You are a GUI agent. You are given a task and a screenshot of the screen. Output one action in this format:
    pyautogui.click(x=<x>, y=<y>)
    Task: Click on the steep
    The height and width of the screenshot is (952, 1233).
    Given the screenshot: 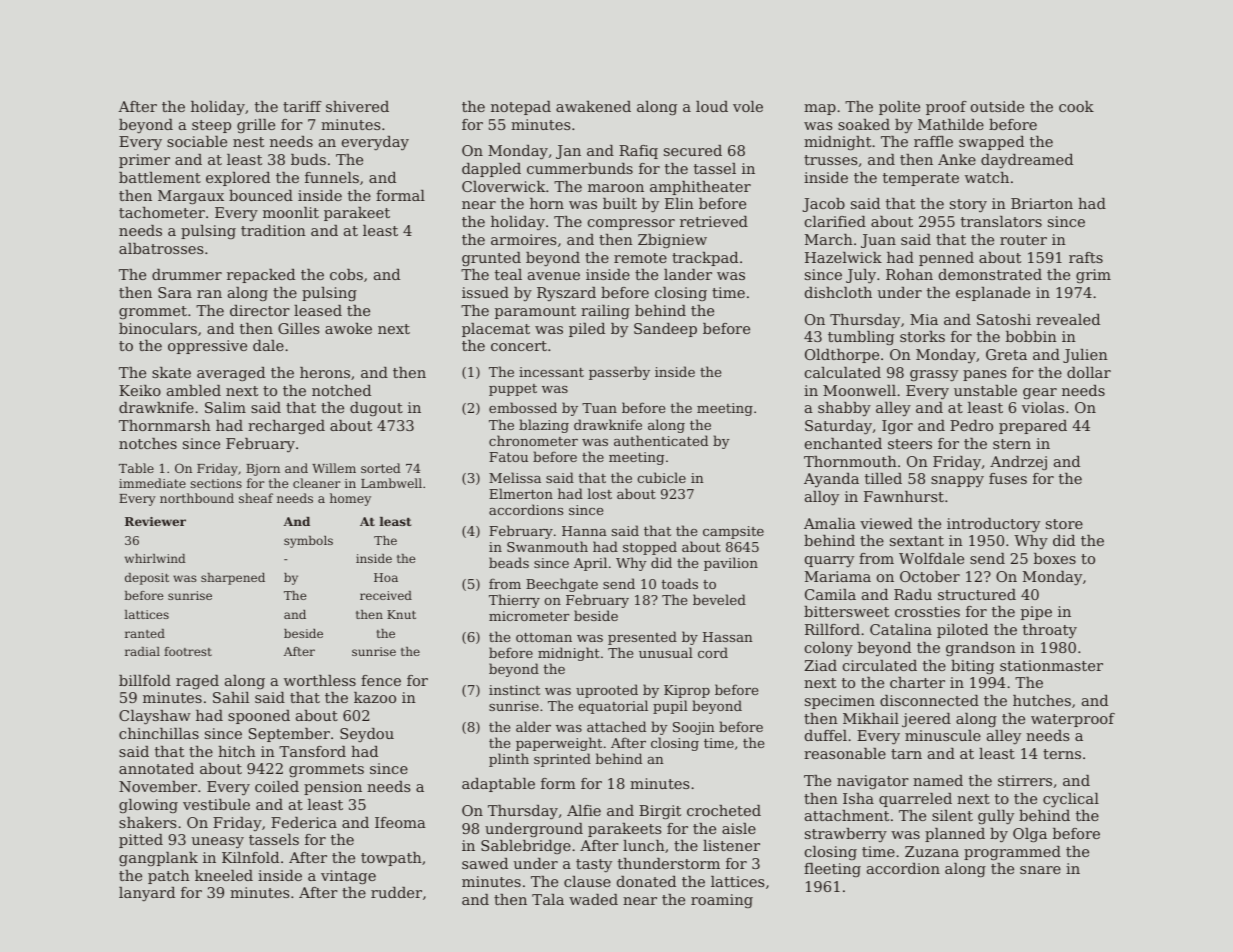 What is the action you would take?
    pyautogui.click(x=211, y=126)
